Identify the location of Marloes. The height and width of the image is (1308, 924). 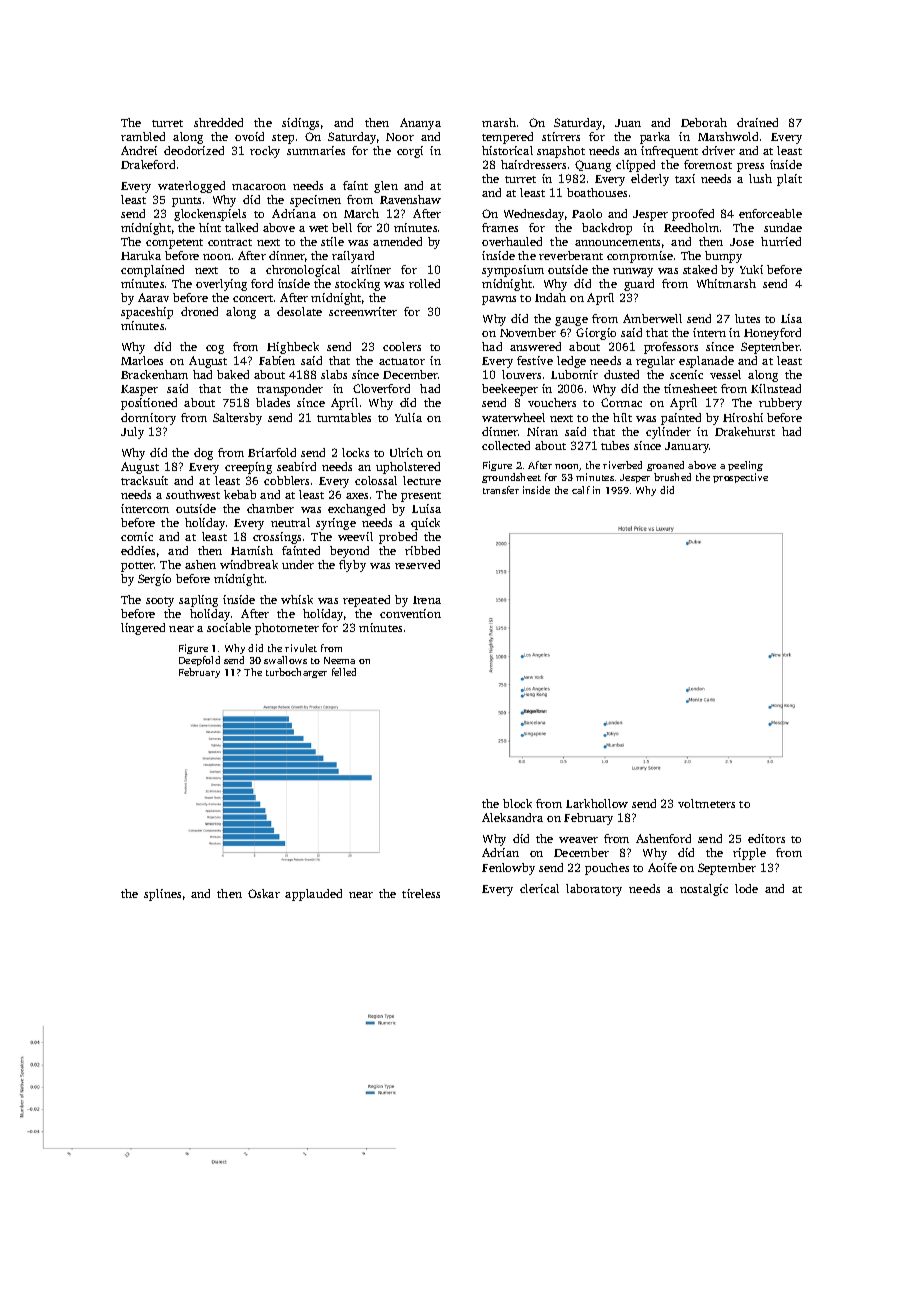
(142, 360).
